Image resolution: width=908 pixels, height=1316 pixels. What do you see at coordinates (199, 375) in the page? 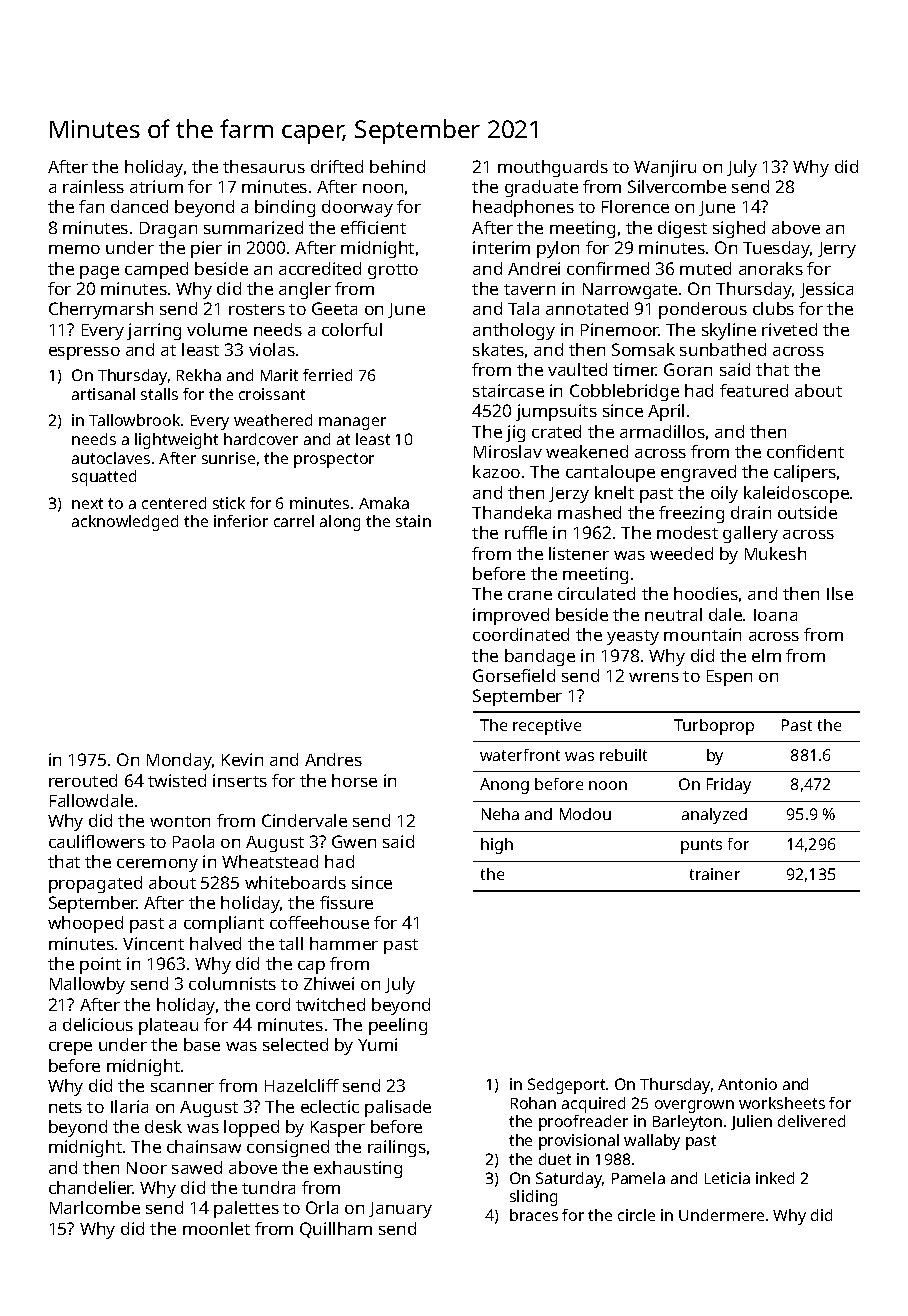
I see `Rekha` at bounding box center [199, 375].
